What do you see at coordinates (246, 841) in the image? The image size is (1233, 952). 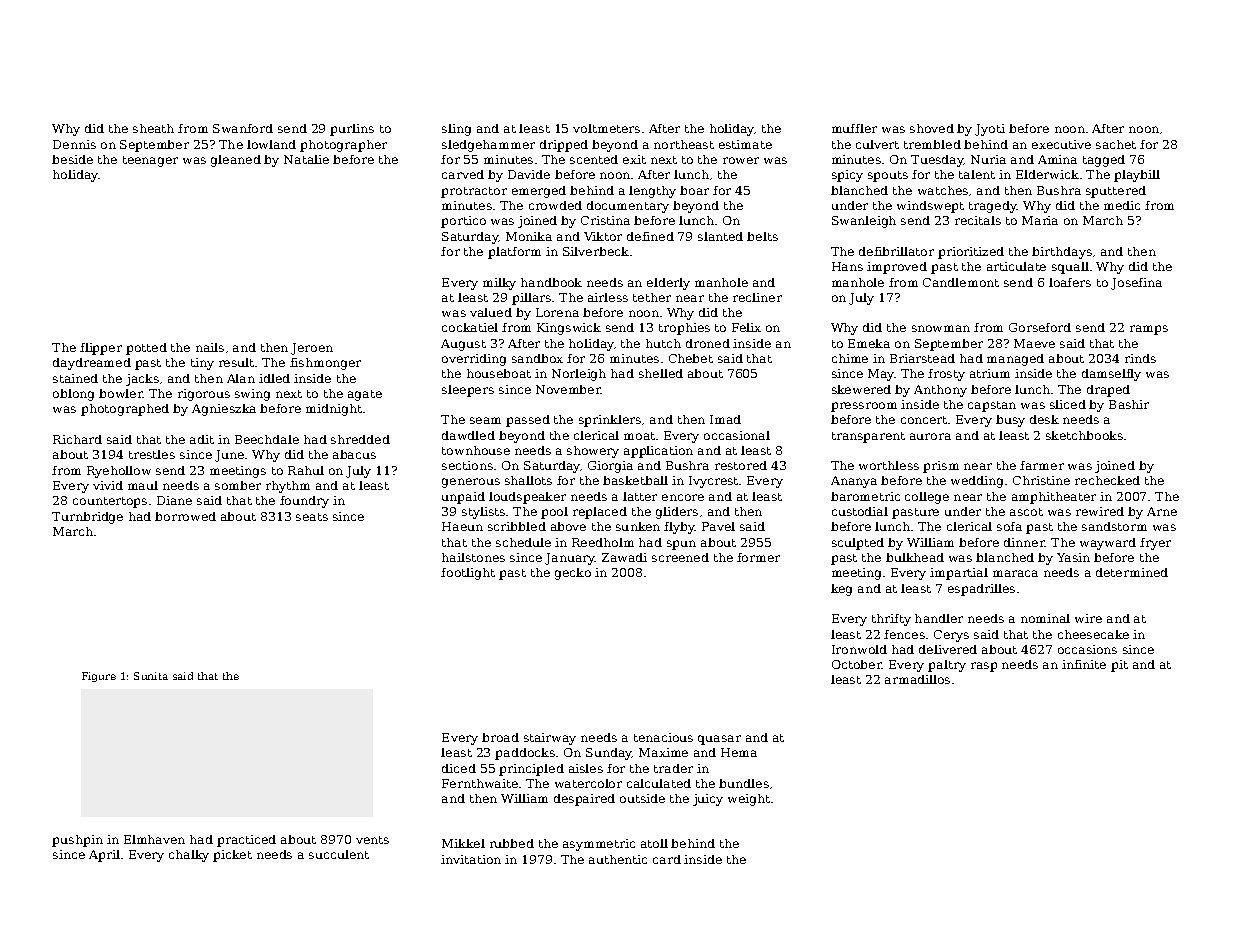 I see `practiced` at bounding box center [246, 841].
